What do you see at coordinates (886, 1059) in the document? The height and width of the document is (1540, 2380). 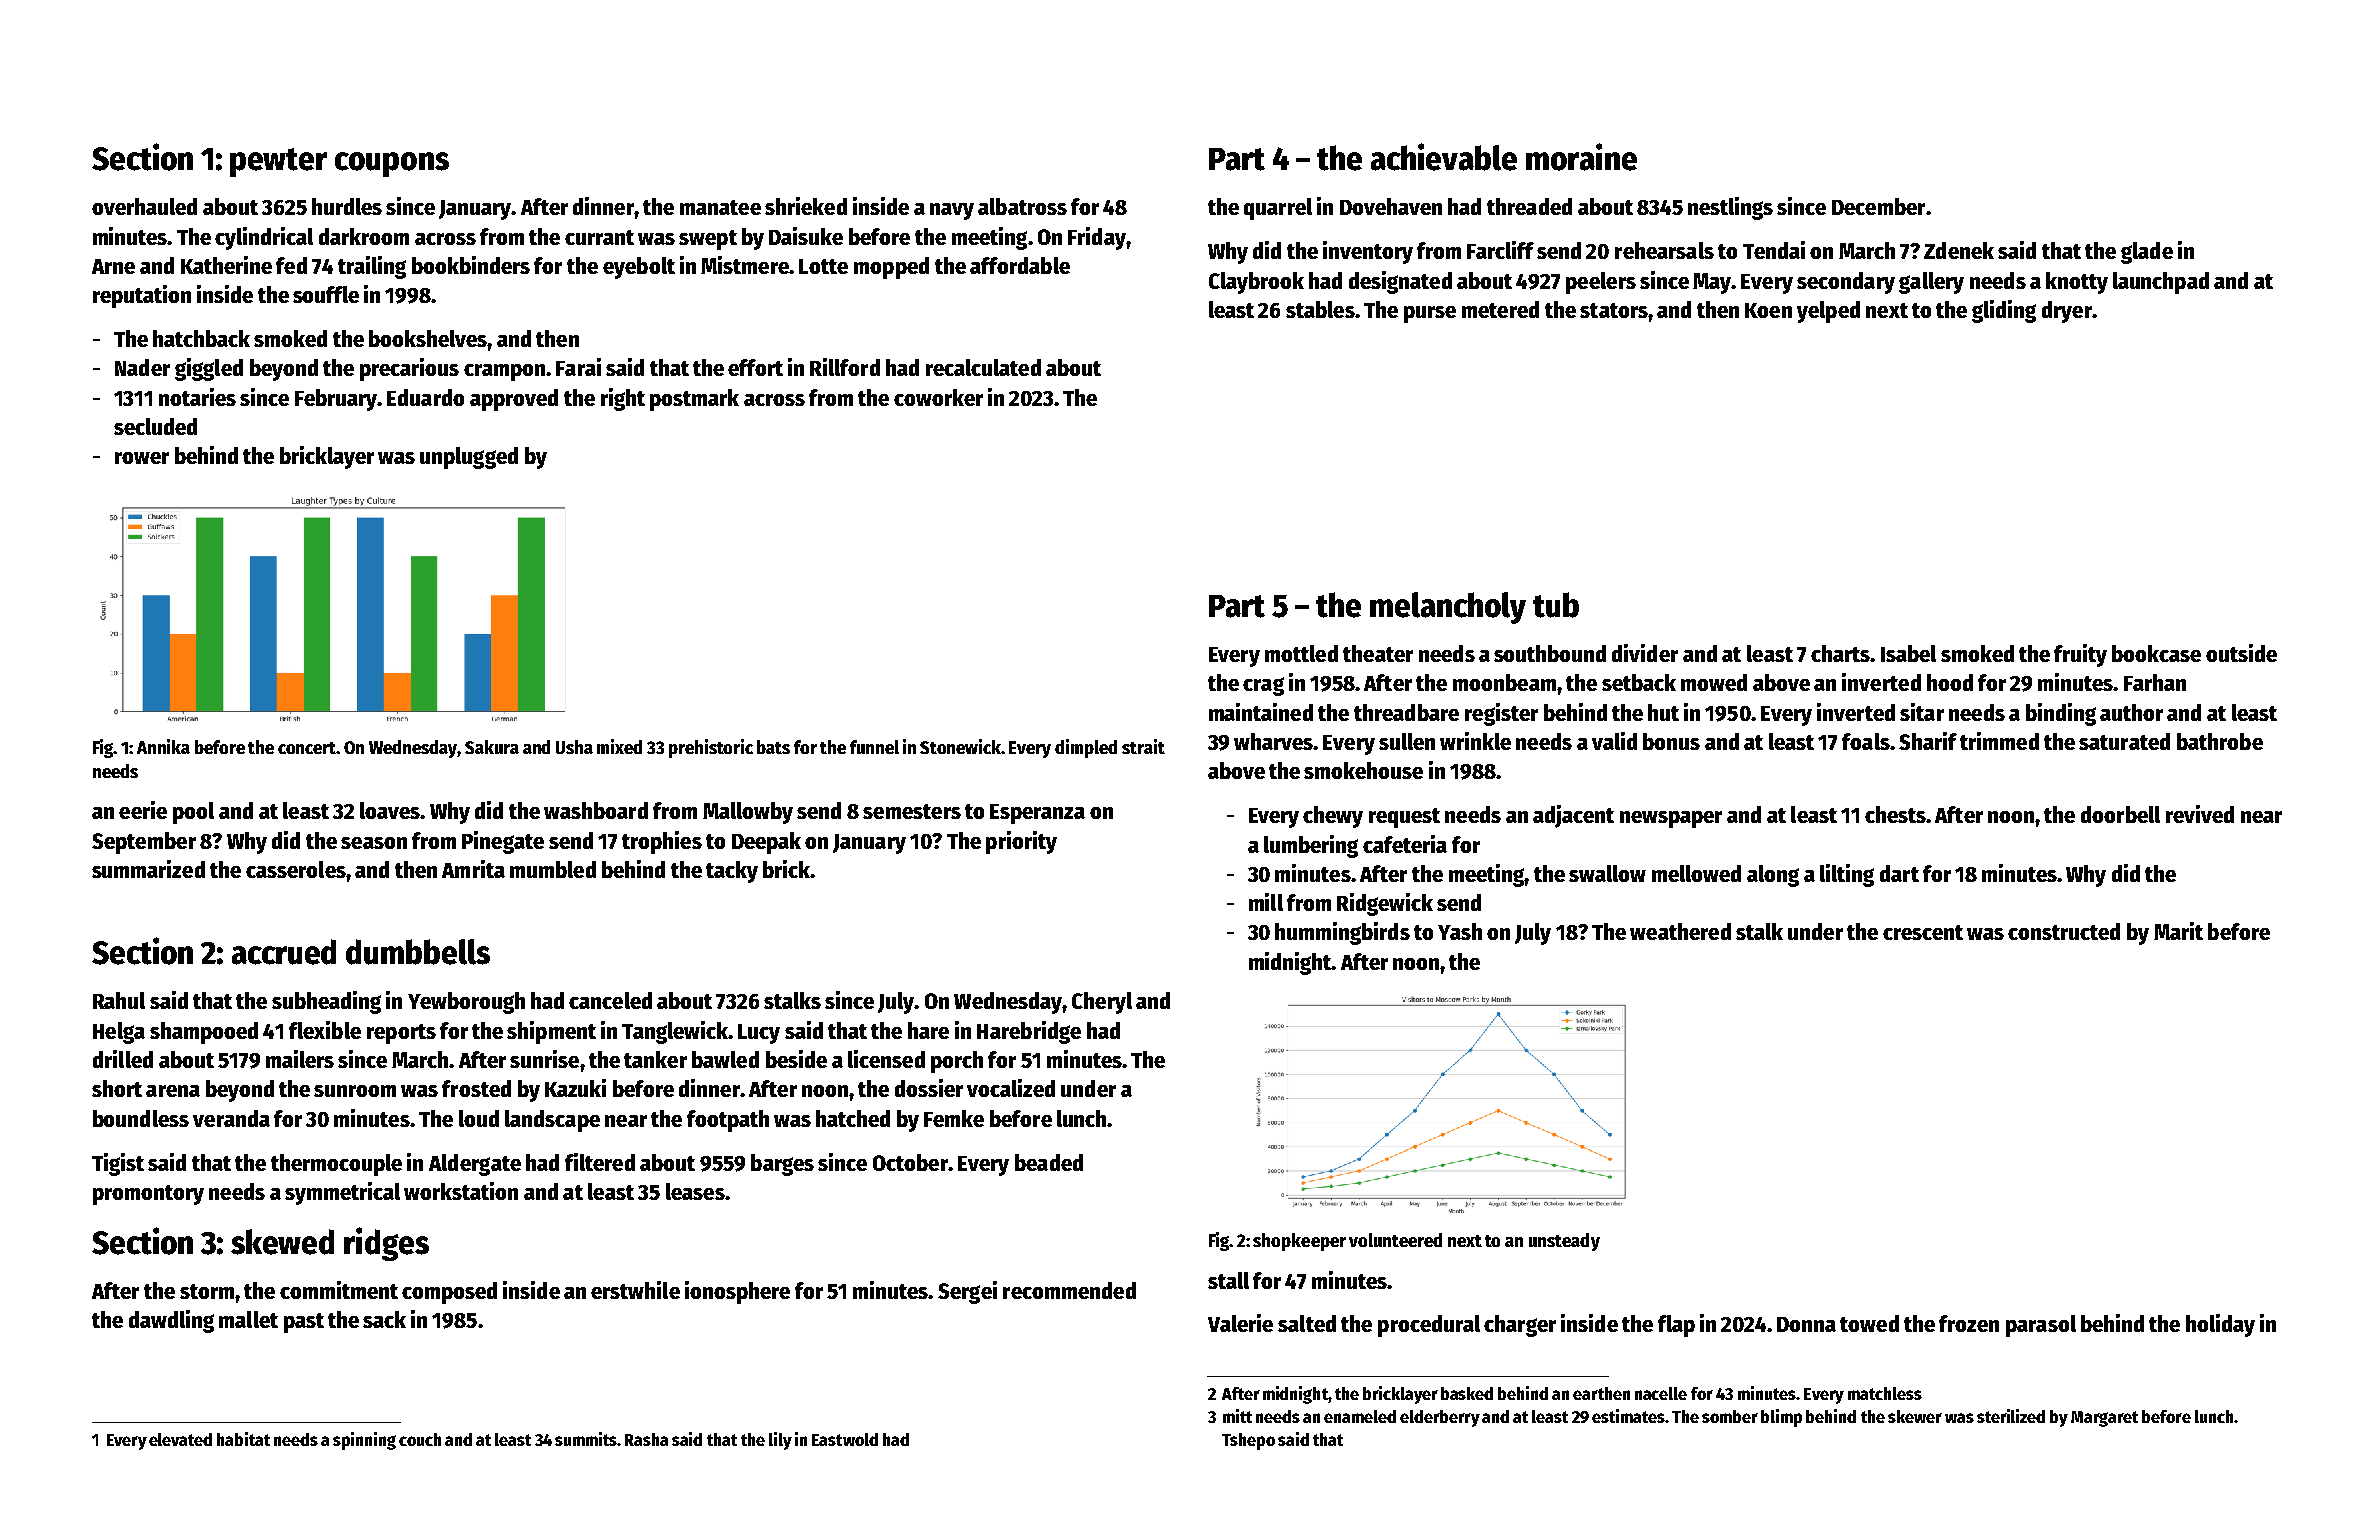 I see `licensed` at bounding box center [886, 1059].
